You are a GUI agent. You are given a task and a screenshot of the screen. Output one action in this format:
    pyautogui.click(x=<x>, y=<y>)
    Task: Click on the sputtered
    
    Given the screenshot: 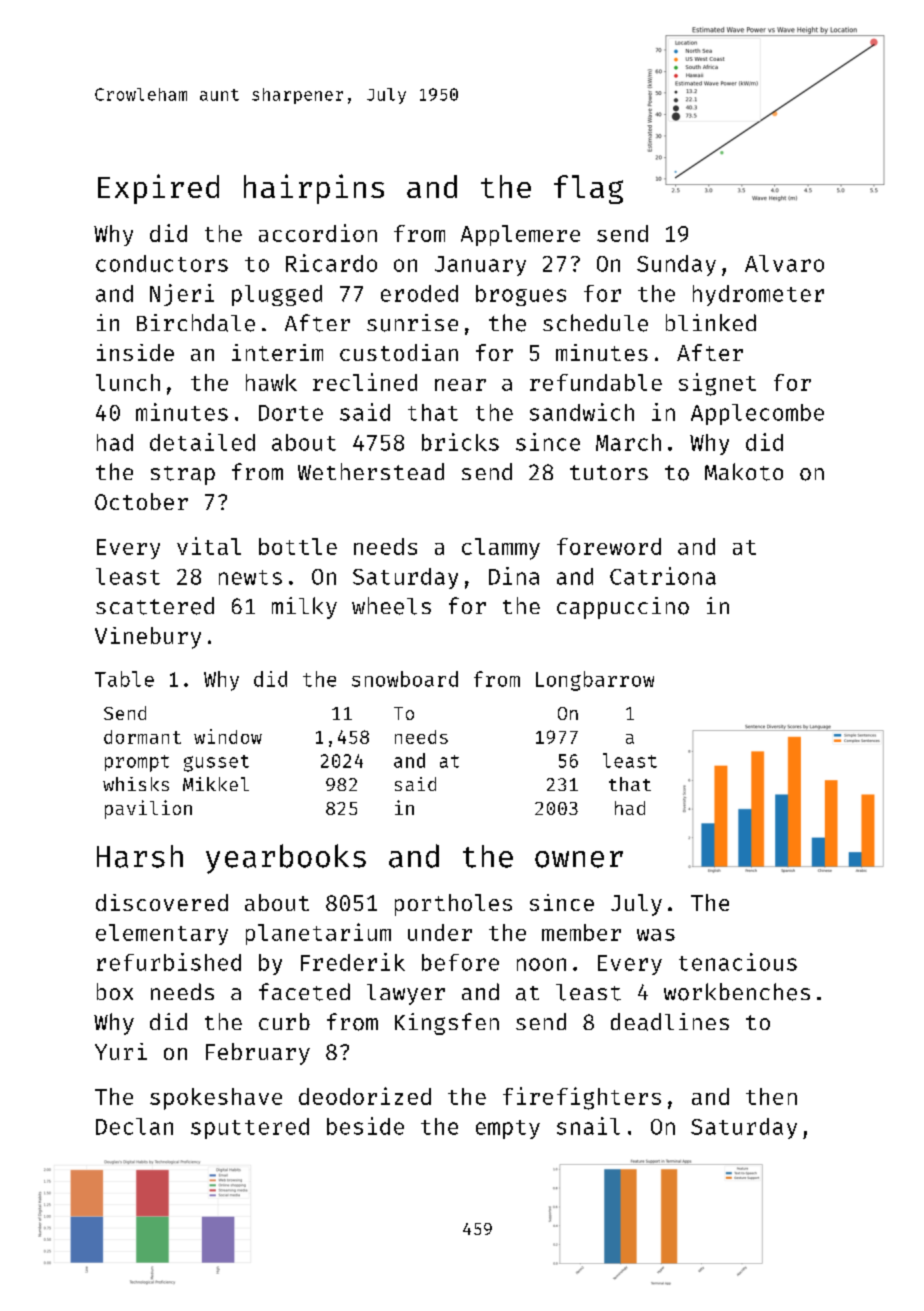 What is the action you would take?
    pyautogui.click(x=250, y=1128)
